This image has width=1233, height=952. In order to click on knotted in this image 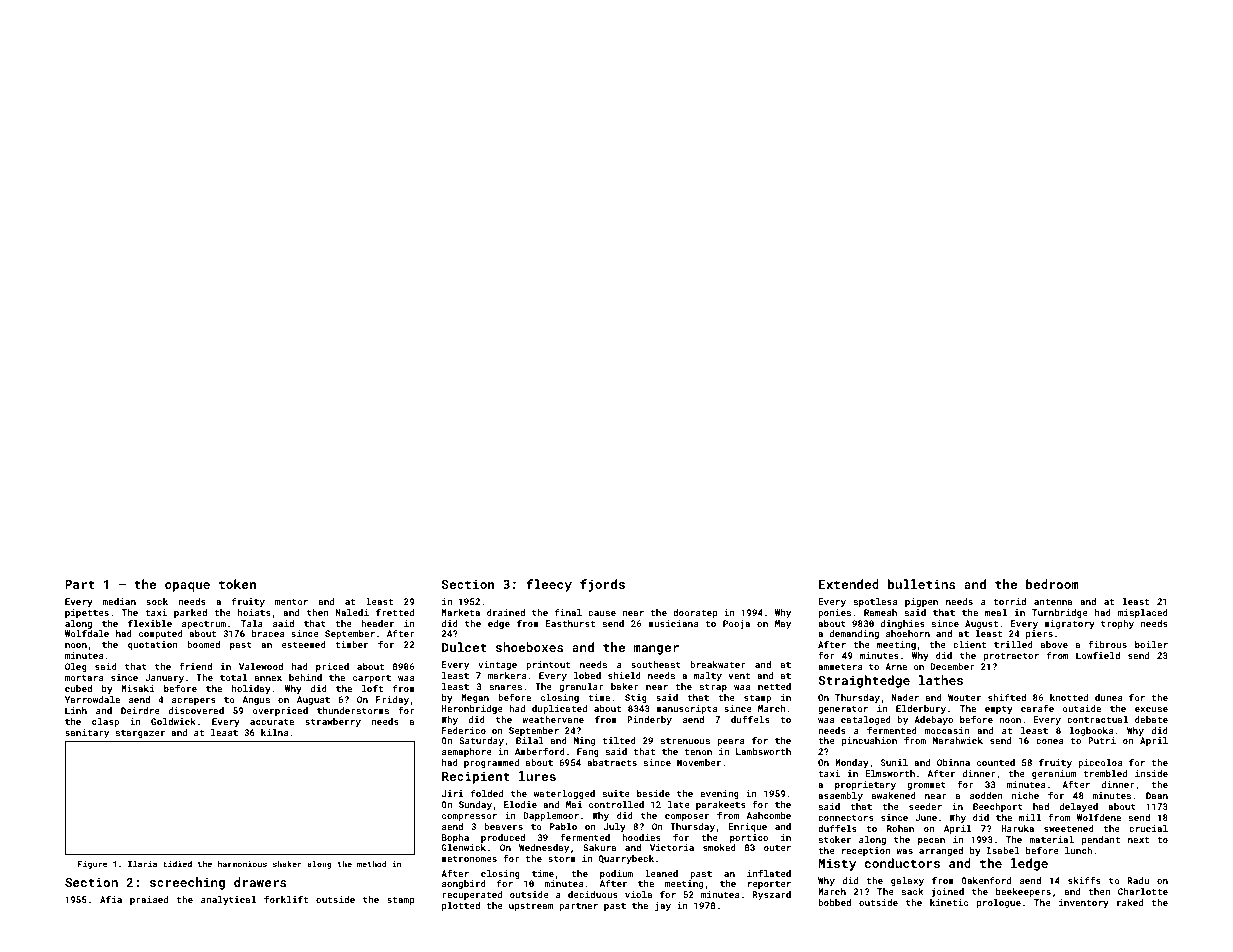, I will do `click(1069, 697)`.
